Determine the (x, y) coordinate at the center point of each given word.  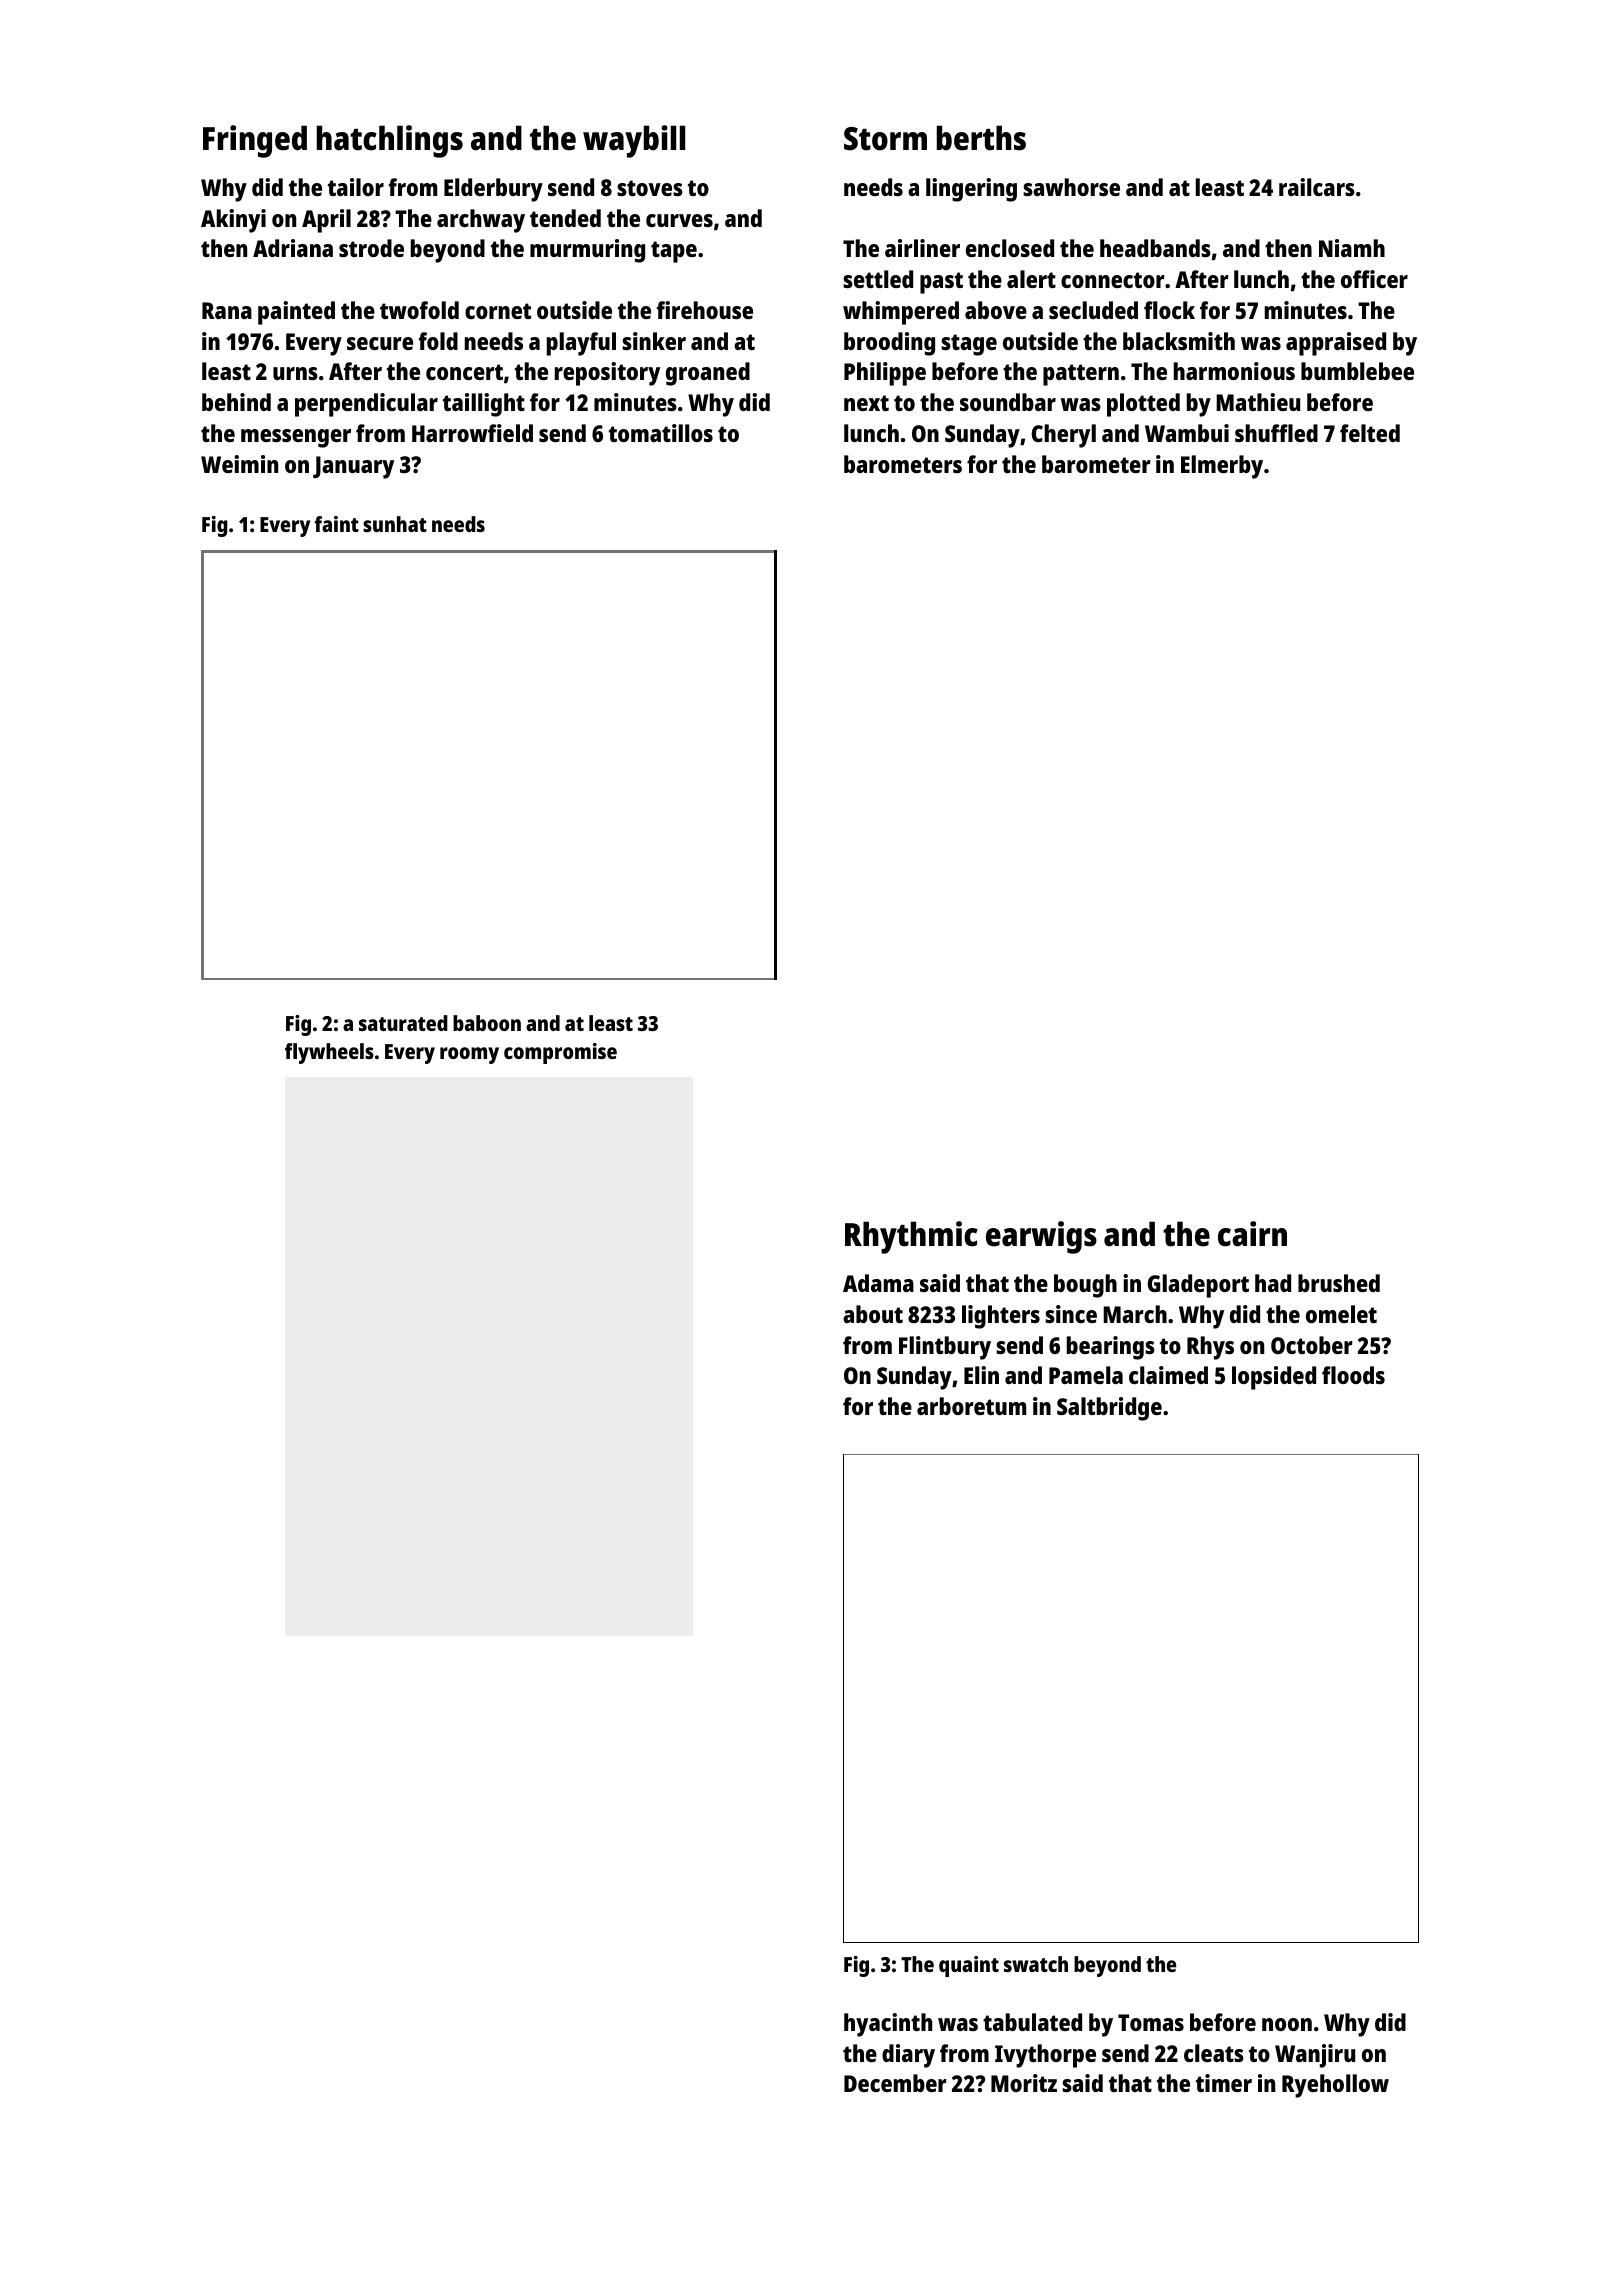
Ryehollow (1335, 2086)
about (873, 1314)
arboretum (971, 1406)
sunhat (395, 524)
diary (908, 2056)
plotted (1143, 405)
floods (1353, 1375)
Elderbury (493, 190)
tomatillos (661, 433)
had (1273, 1283)
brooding (889, 344)
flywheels (329, 1053)
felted (1370, 433)
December (895, 2083)
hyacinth (888, 2025)
